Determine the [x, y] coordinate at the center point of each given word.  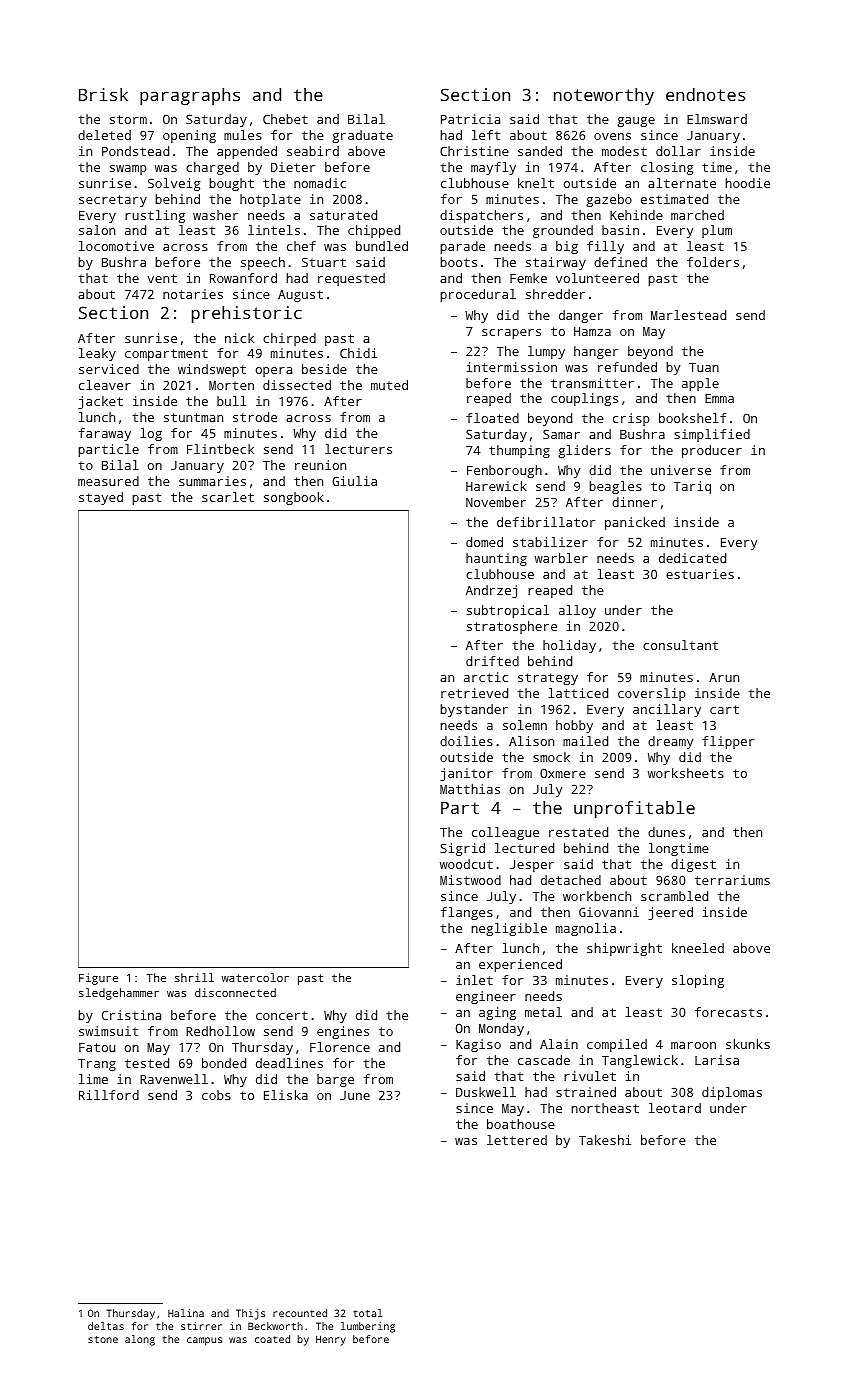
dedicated [692, 558]
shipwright [624, 949]
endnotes [705, 94]
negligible [509, 929]
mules [243, 135]
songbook [294, 498]
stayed [101, 498]
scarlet [228, 497]
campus [204, 1341]
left [486, 135]
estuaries [700, 574]
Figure [98, 979]
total [367, 1313]
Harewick [496, 486]
